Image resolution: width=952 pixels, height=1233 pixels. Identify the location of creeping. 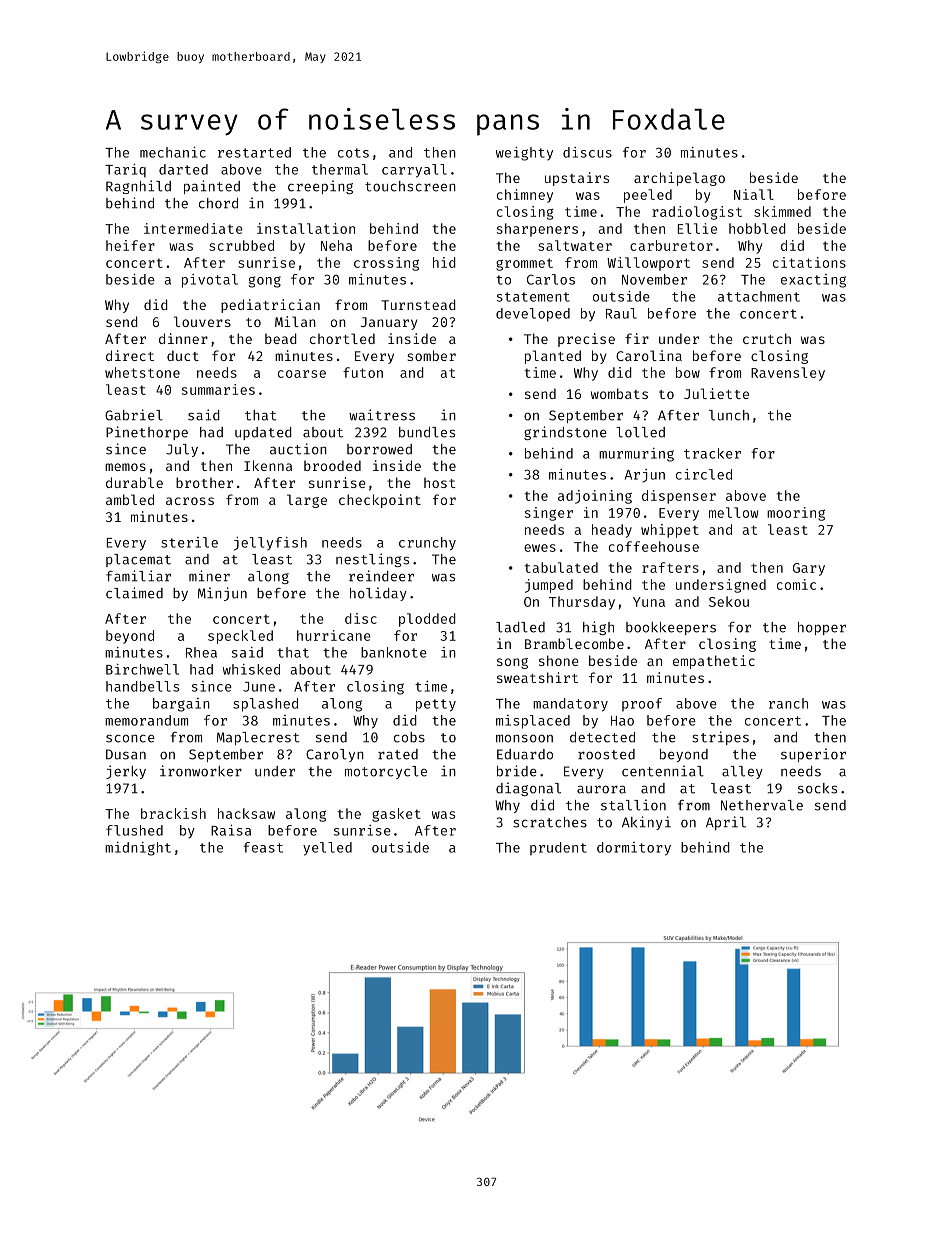
(320, 187).
